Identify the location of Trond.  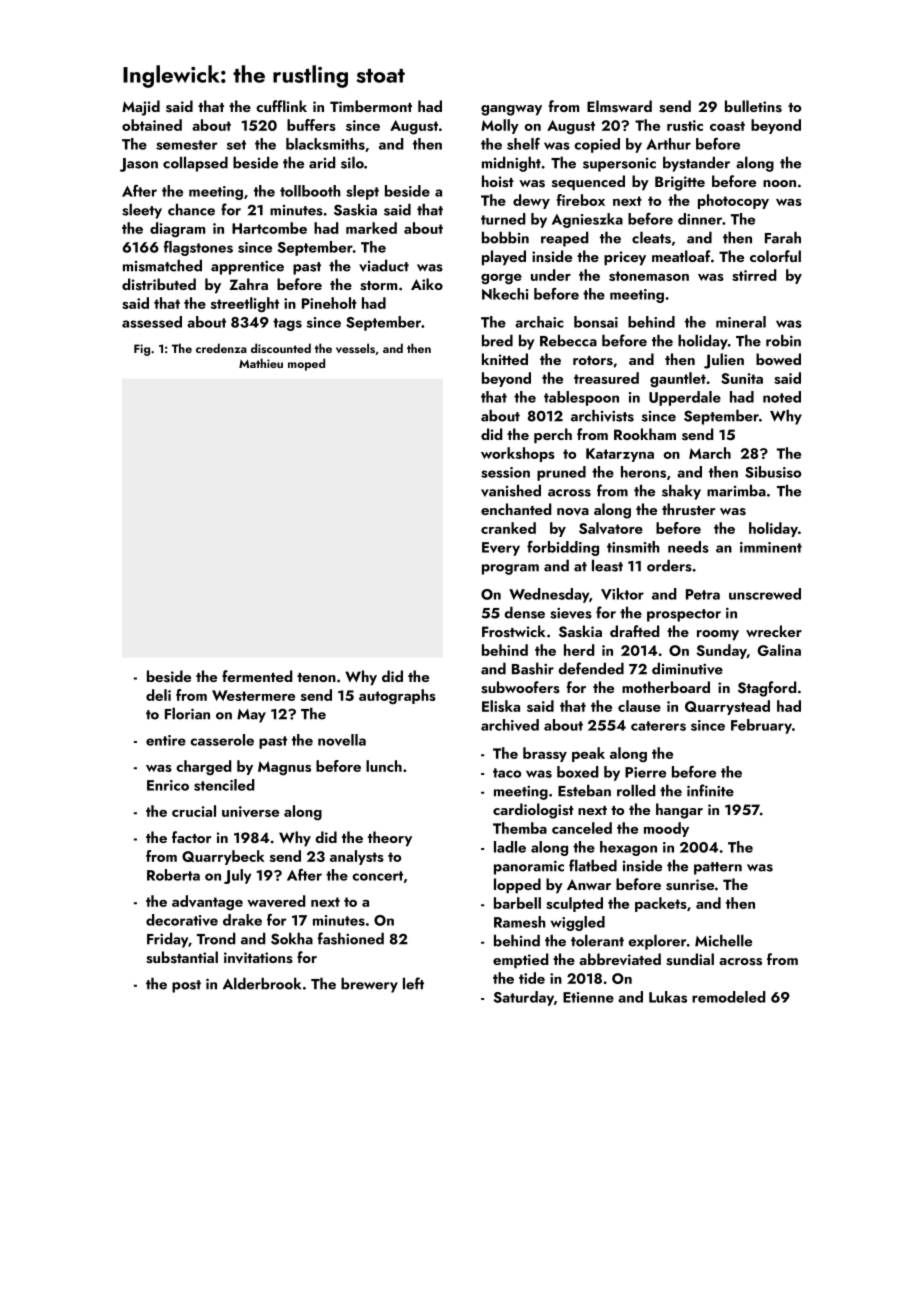
(216, 938).
